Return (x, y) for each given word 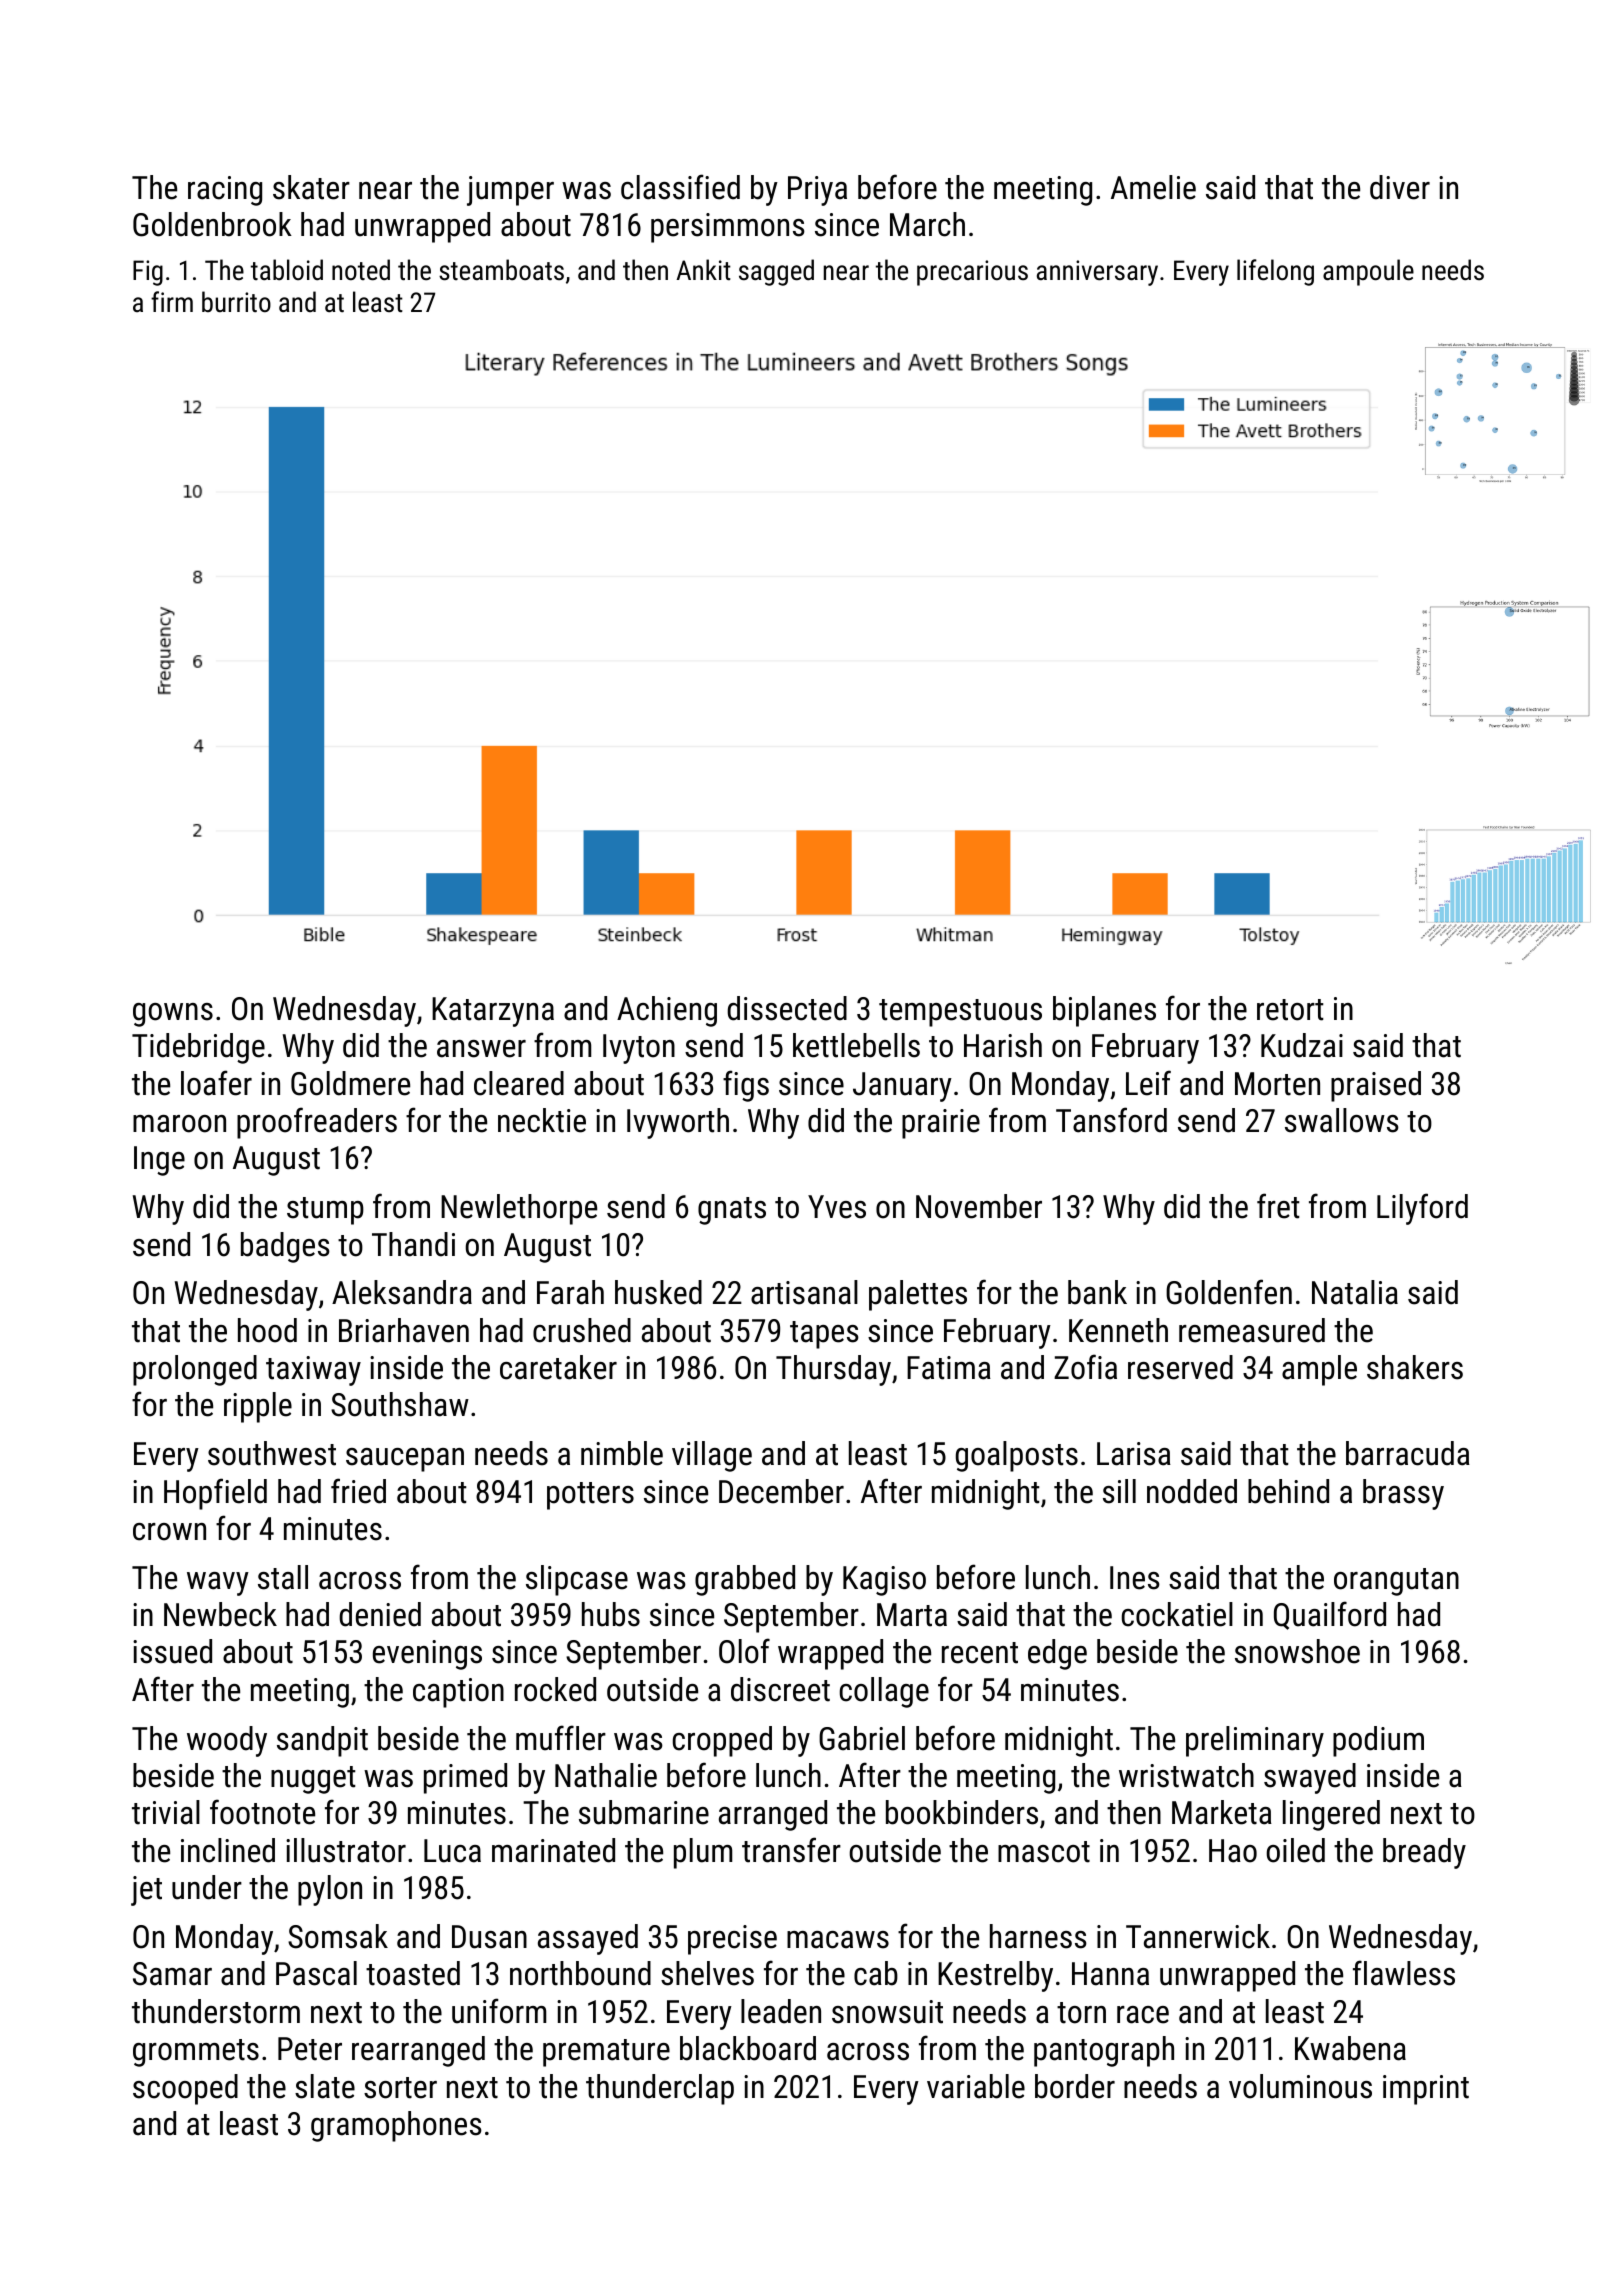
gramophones (396, 2126)
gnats (732, 1211)
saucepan (405, 1460)
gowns (173, 1015)
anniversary (1097, 273)
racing (225, 191)
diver (1400, 187)
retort (1290, 1010)
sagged (776, 272)
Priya (817, 191)
